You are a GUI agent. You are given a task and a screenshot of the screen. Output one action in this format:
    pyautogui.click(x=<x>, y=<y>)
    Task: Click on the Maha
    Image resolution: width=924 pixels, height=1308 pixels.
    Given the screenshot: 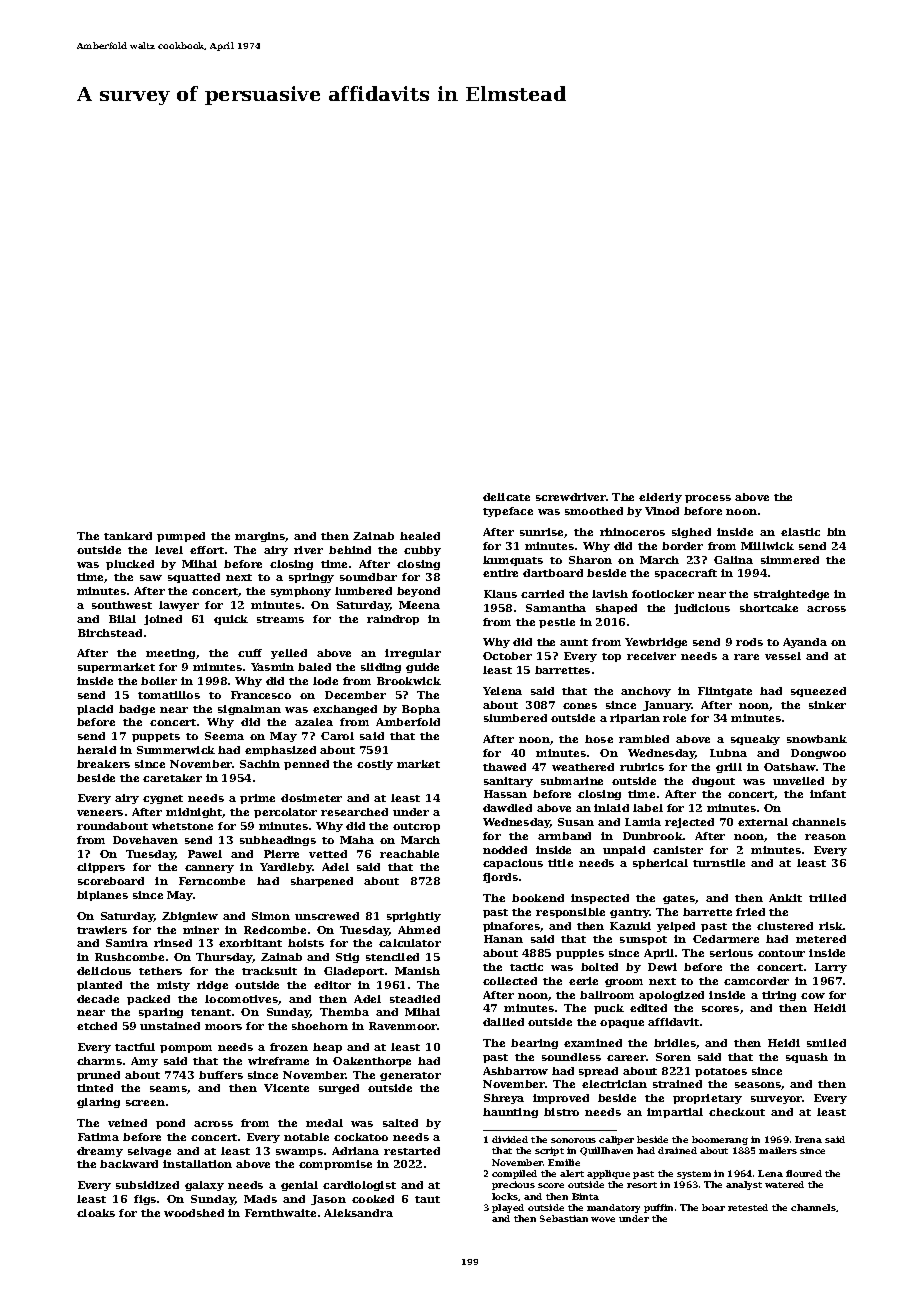 What is the action you would take?
    pyautogui.click(x=357, y=840)
